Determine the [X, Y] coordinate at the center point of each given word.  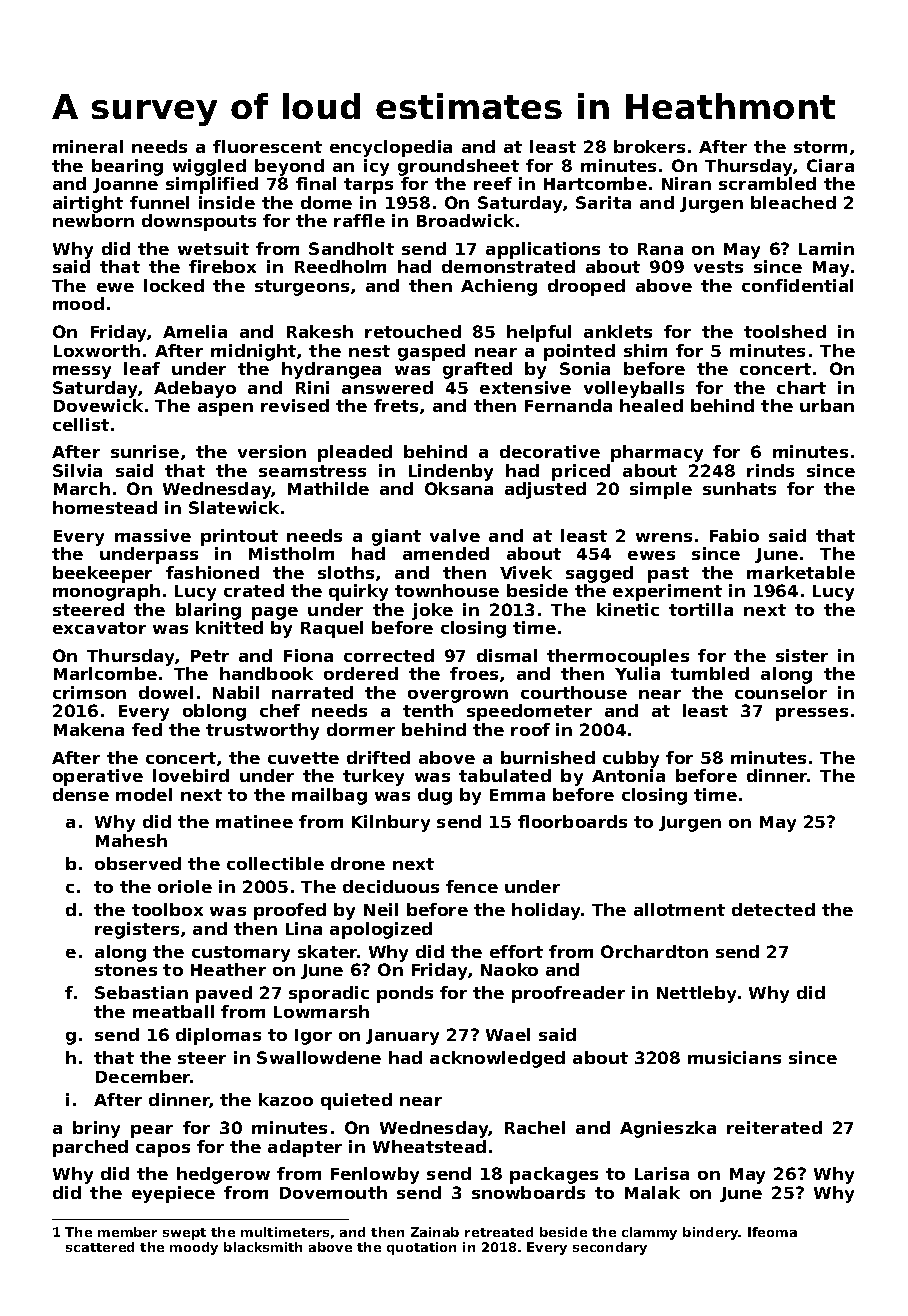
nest [369, 351]
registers [137, 930]
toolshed [785, 331]
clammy [649, 1233]
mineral [88, 146]
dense [81, 794]
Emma [517, 795]
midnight [253, 352]
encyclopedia [391, 148]
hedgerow [223, 1175]
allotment [679, 909]
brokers [649, 146]
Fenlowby [375, 1175]
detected [773, 909]
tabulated [505, 775]
